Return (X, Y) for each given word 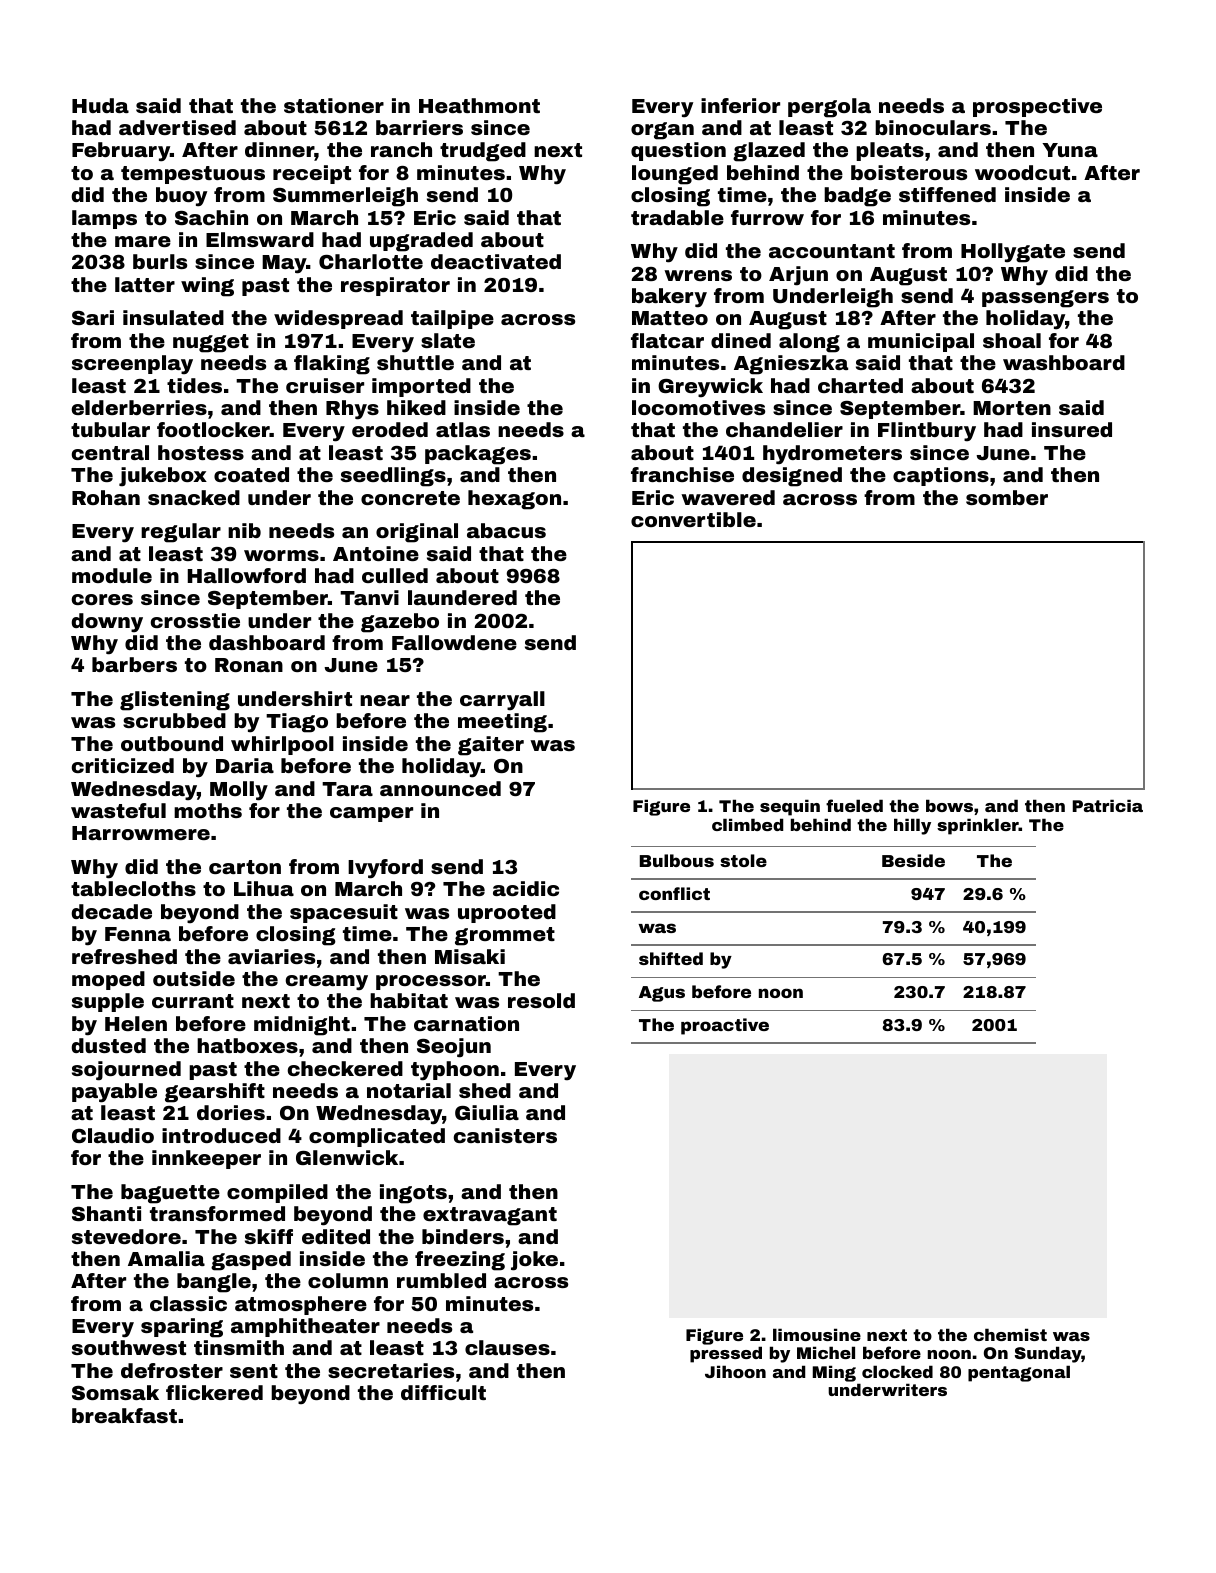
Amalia (166, 1258)
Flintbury (927, 432)
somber (1007, 497)
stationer (334, 105)
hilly (912, 826)
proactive (725, 1026)
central (110, 452)
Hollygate (1013, 253)
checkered (345, 1068)
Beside (913, 860)
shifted (671, 958)
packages (478, 455)
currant (193, 1001)
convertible (693, 519)
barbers (134, 664)
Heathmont (479, 105)
